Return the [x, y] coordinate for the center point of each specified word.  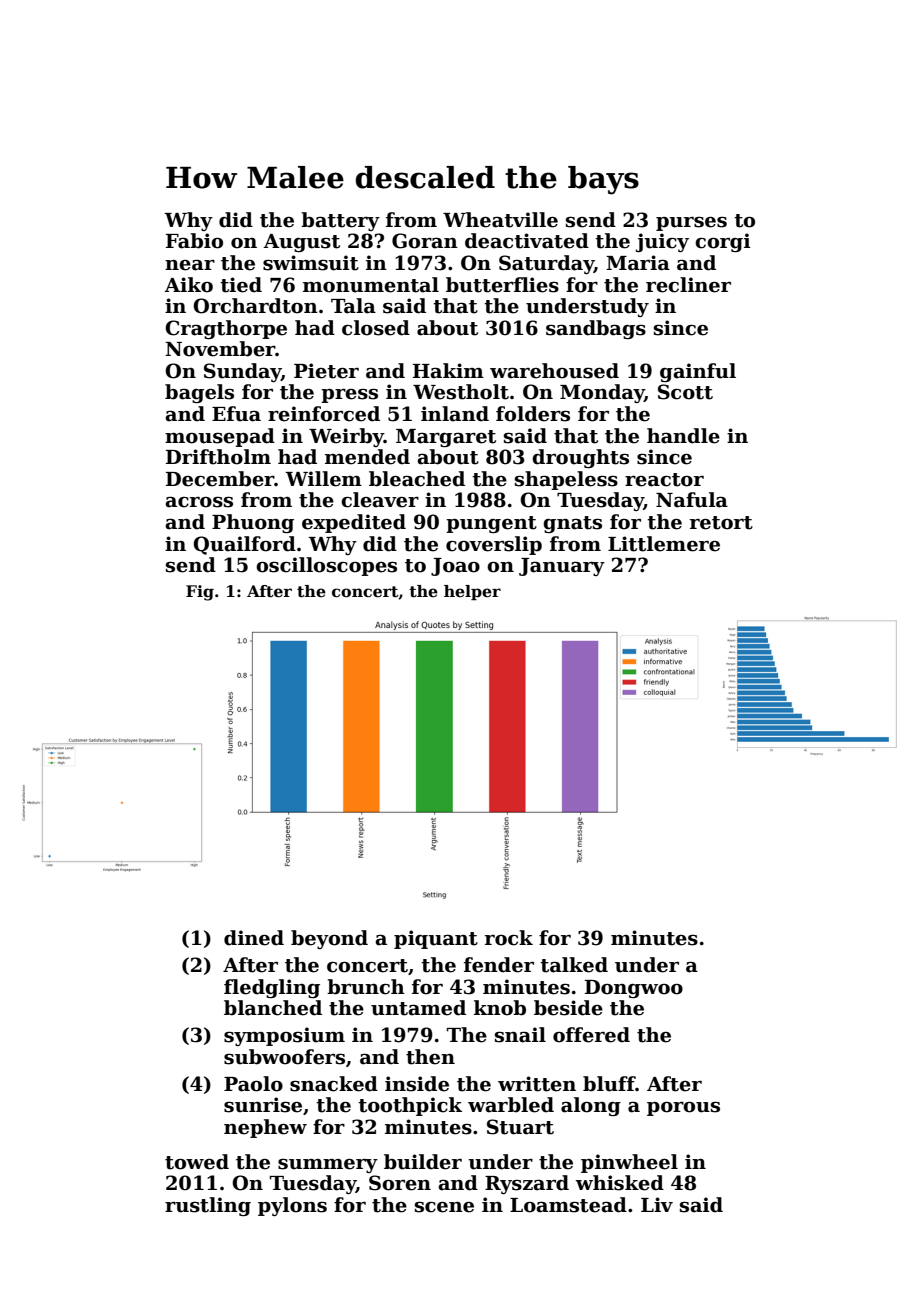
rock [509, 938]
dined [254, 938]
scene [444, 1207]
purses [691, 224]
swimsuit [311, 263]
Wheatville [500, 220]
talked [574, 965]
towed [197, 1162]
